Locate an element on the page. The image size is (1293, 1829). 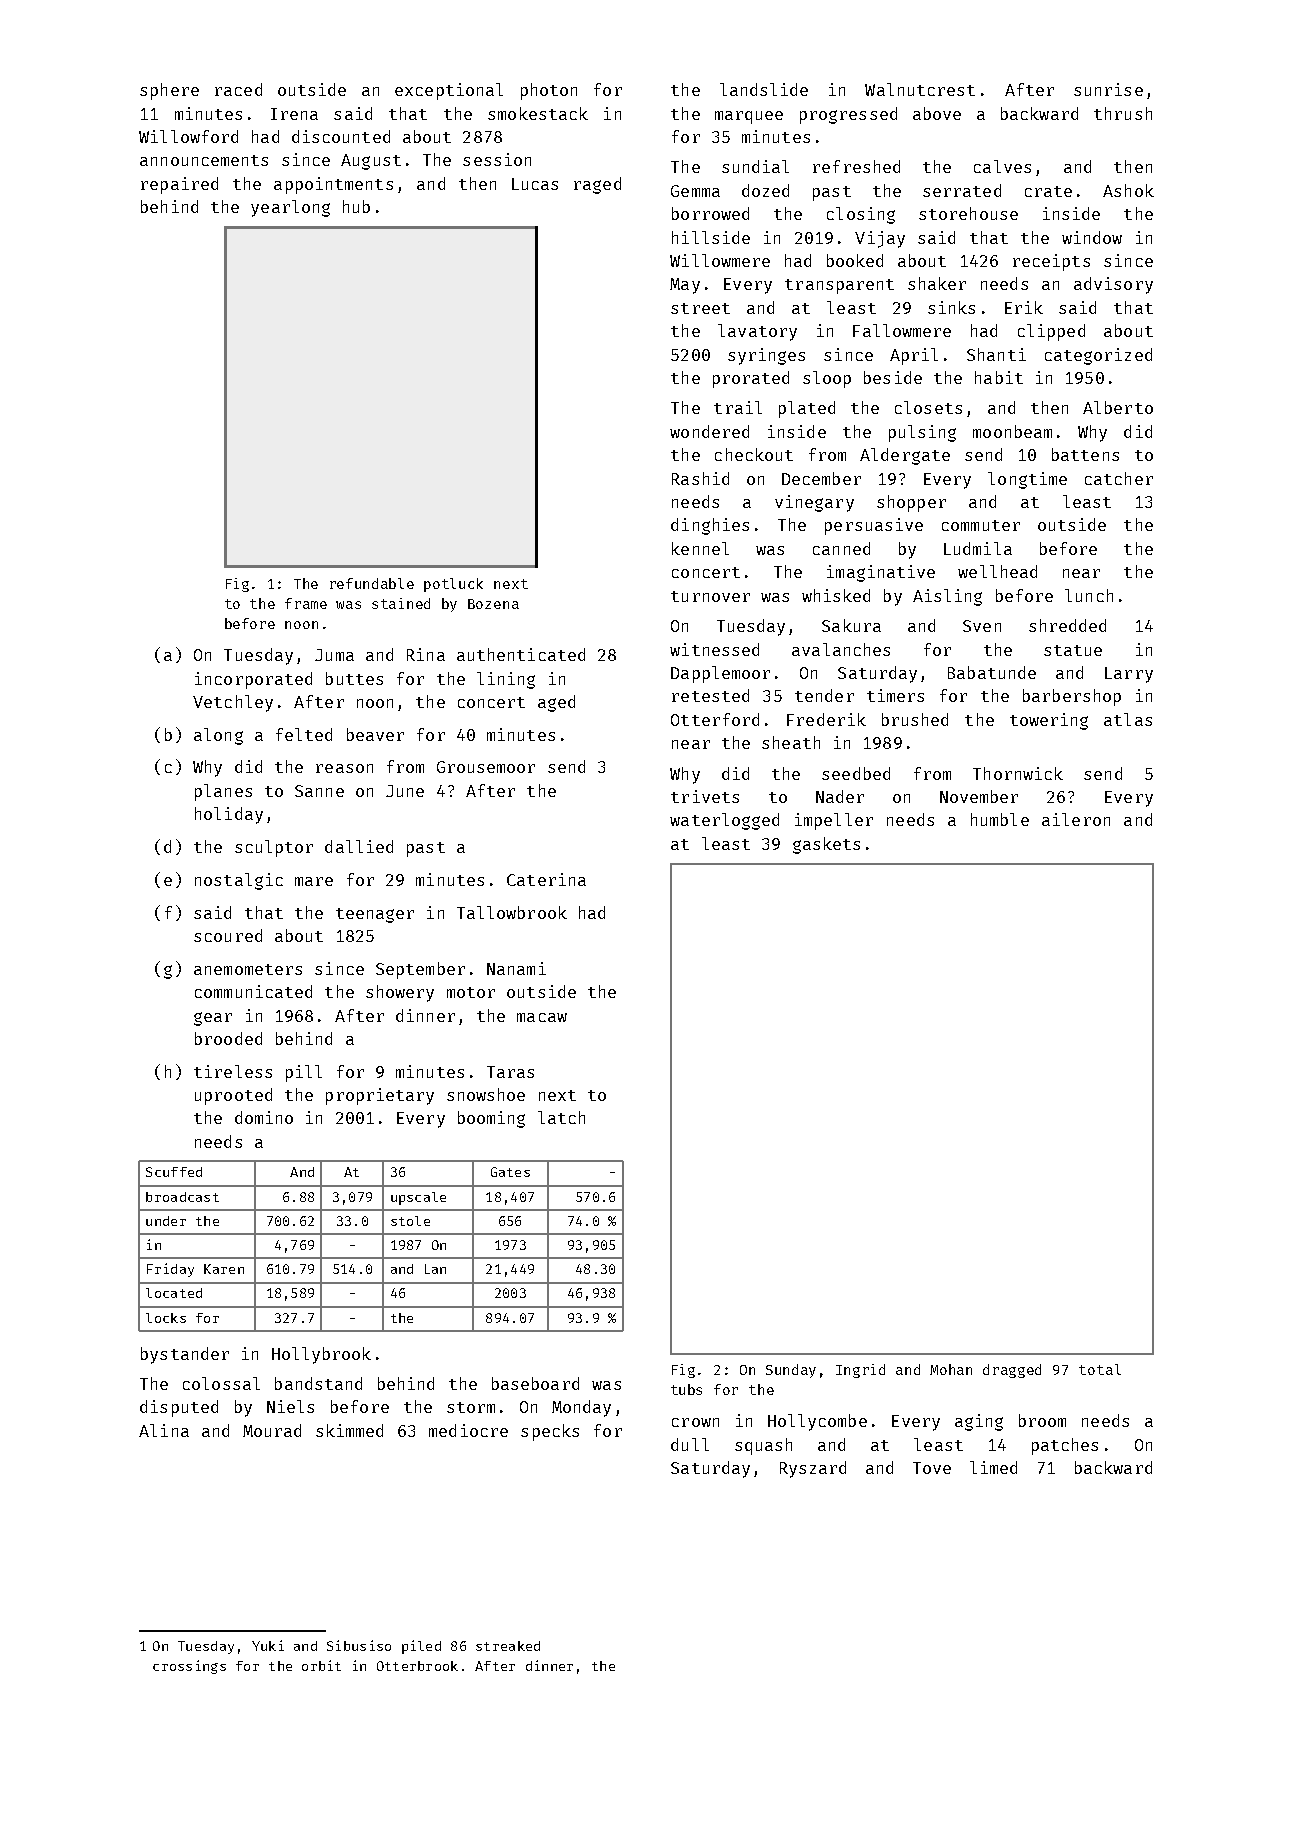
landslide is located at coordinates (764, 89).
